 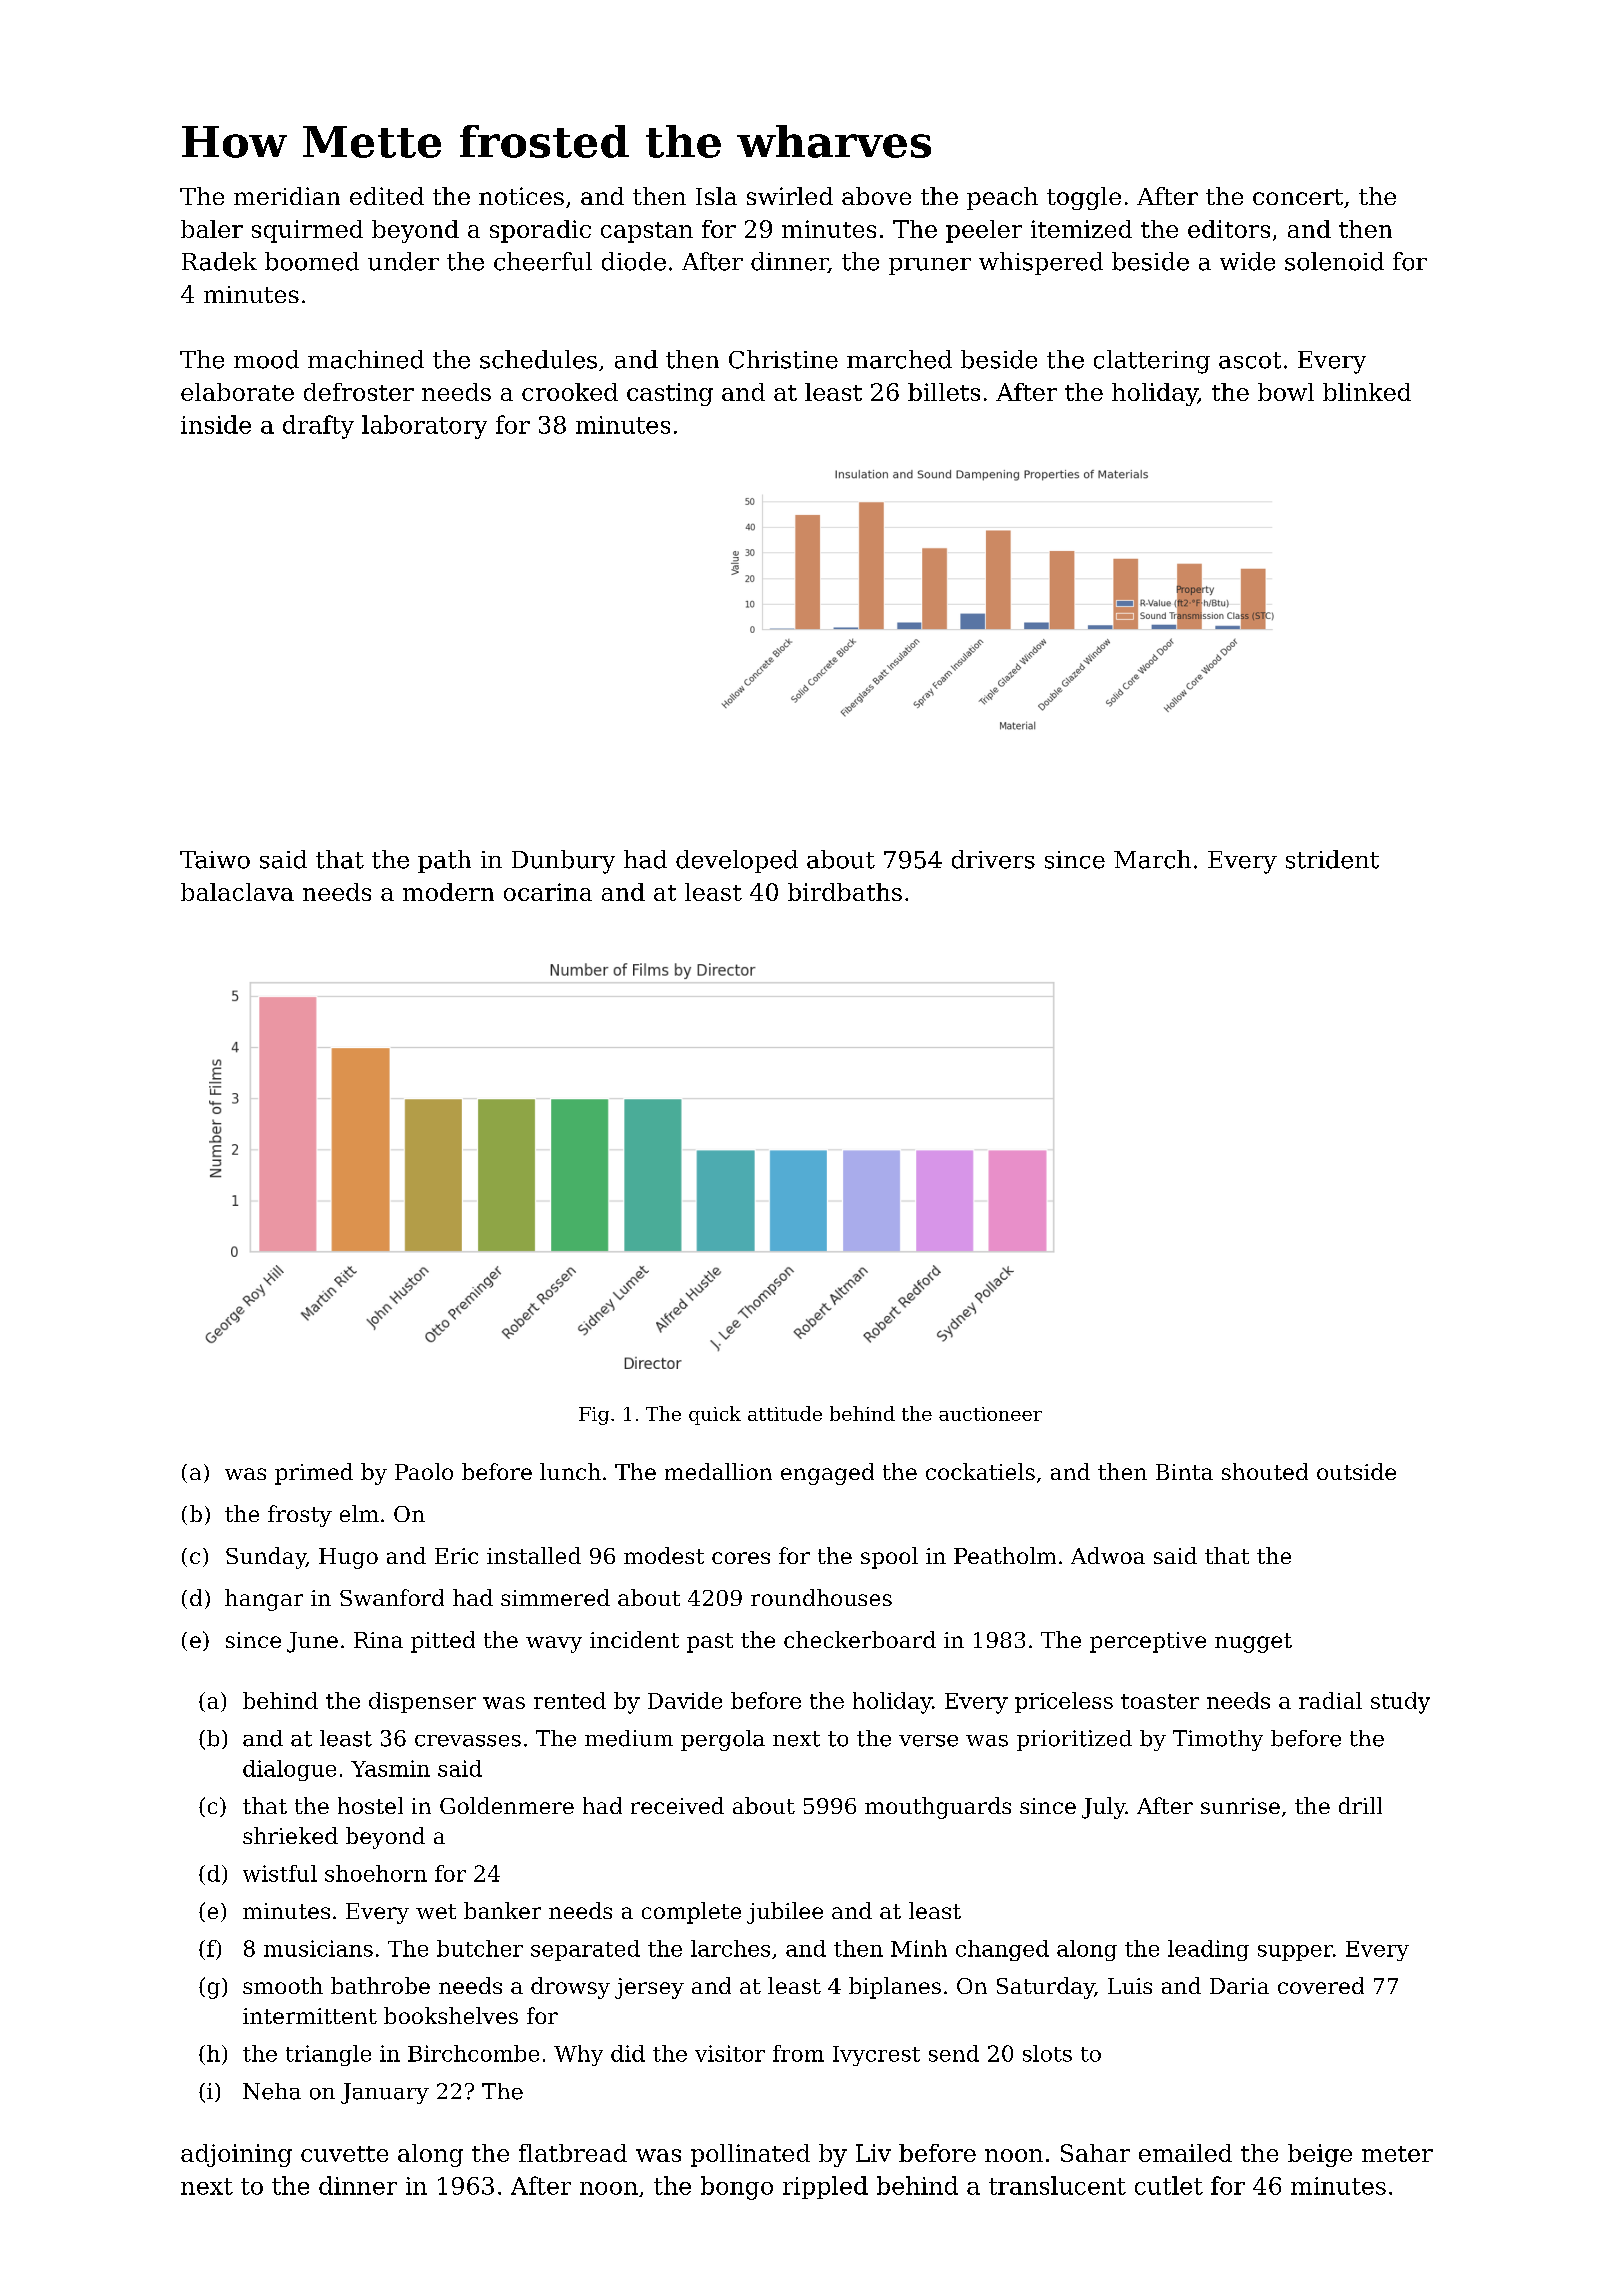 What do you see at coordinates (318, 427) in the screenshot?
I see `drafty` at bounding box center [318, 427].
